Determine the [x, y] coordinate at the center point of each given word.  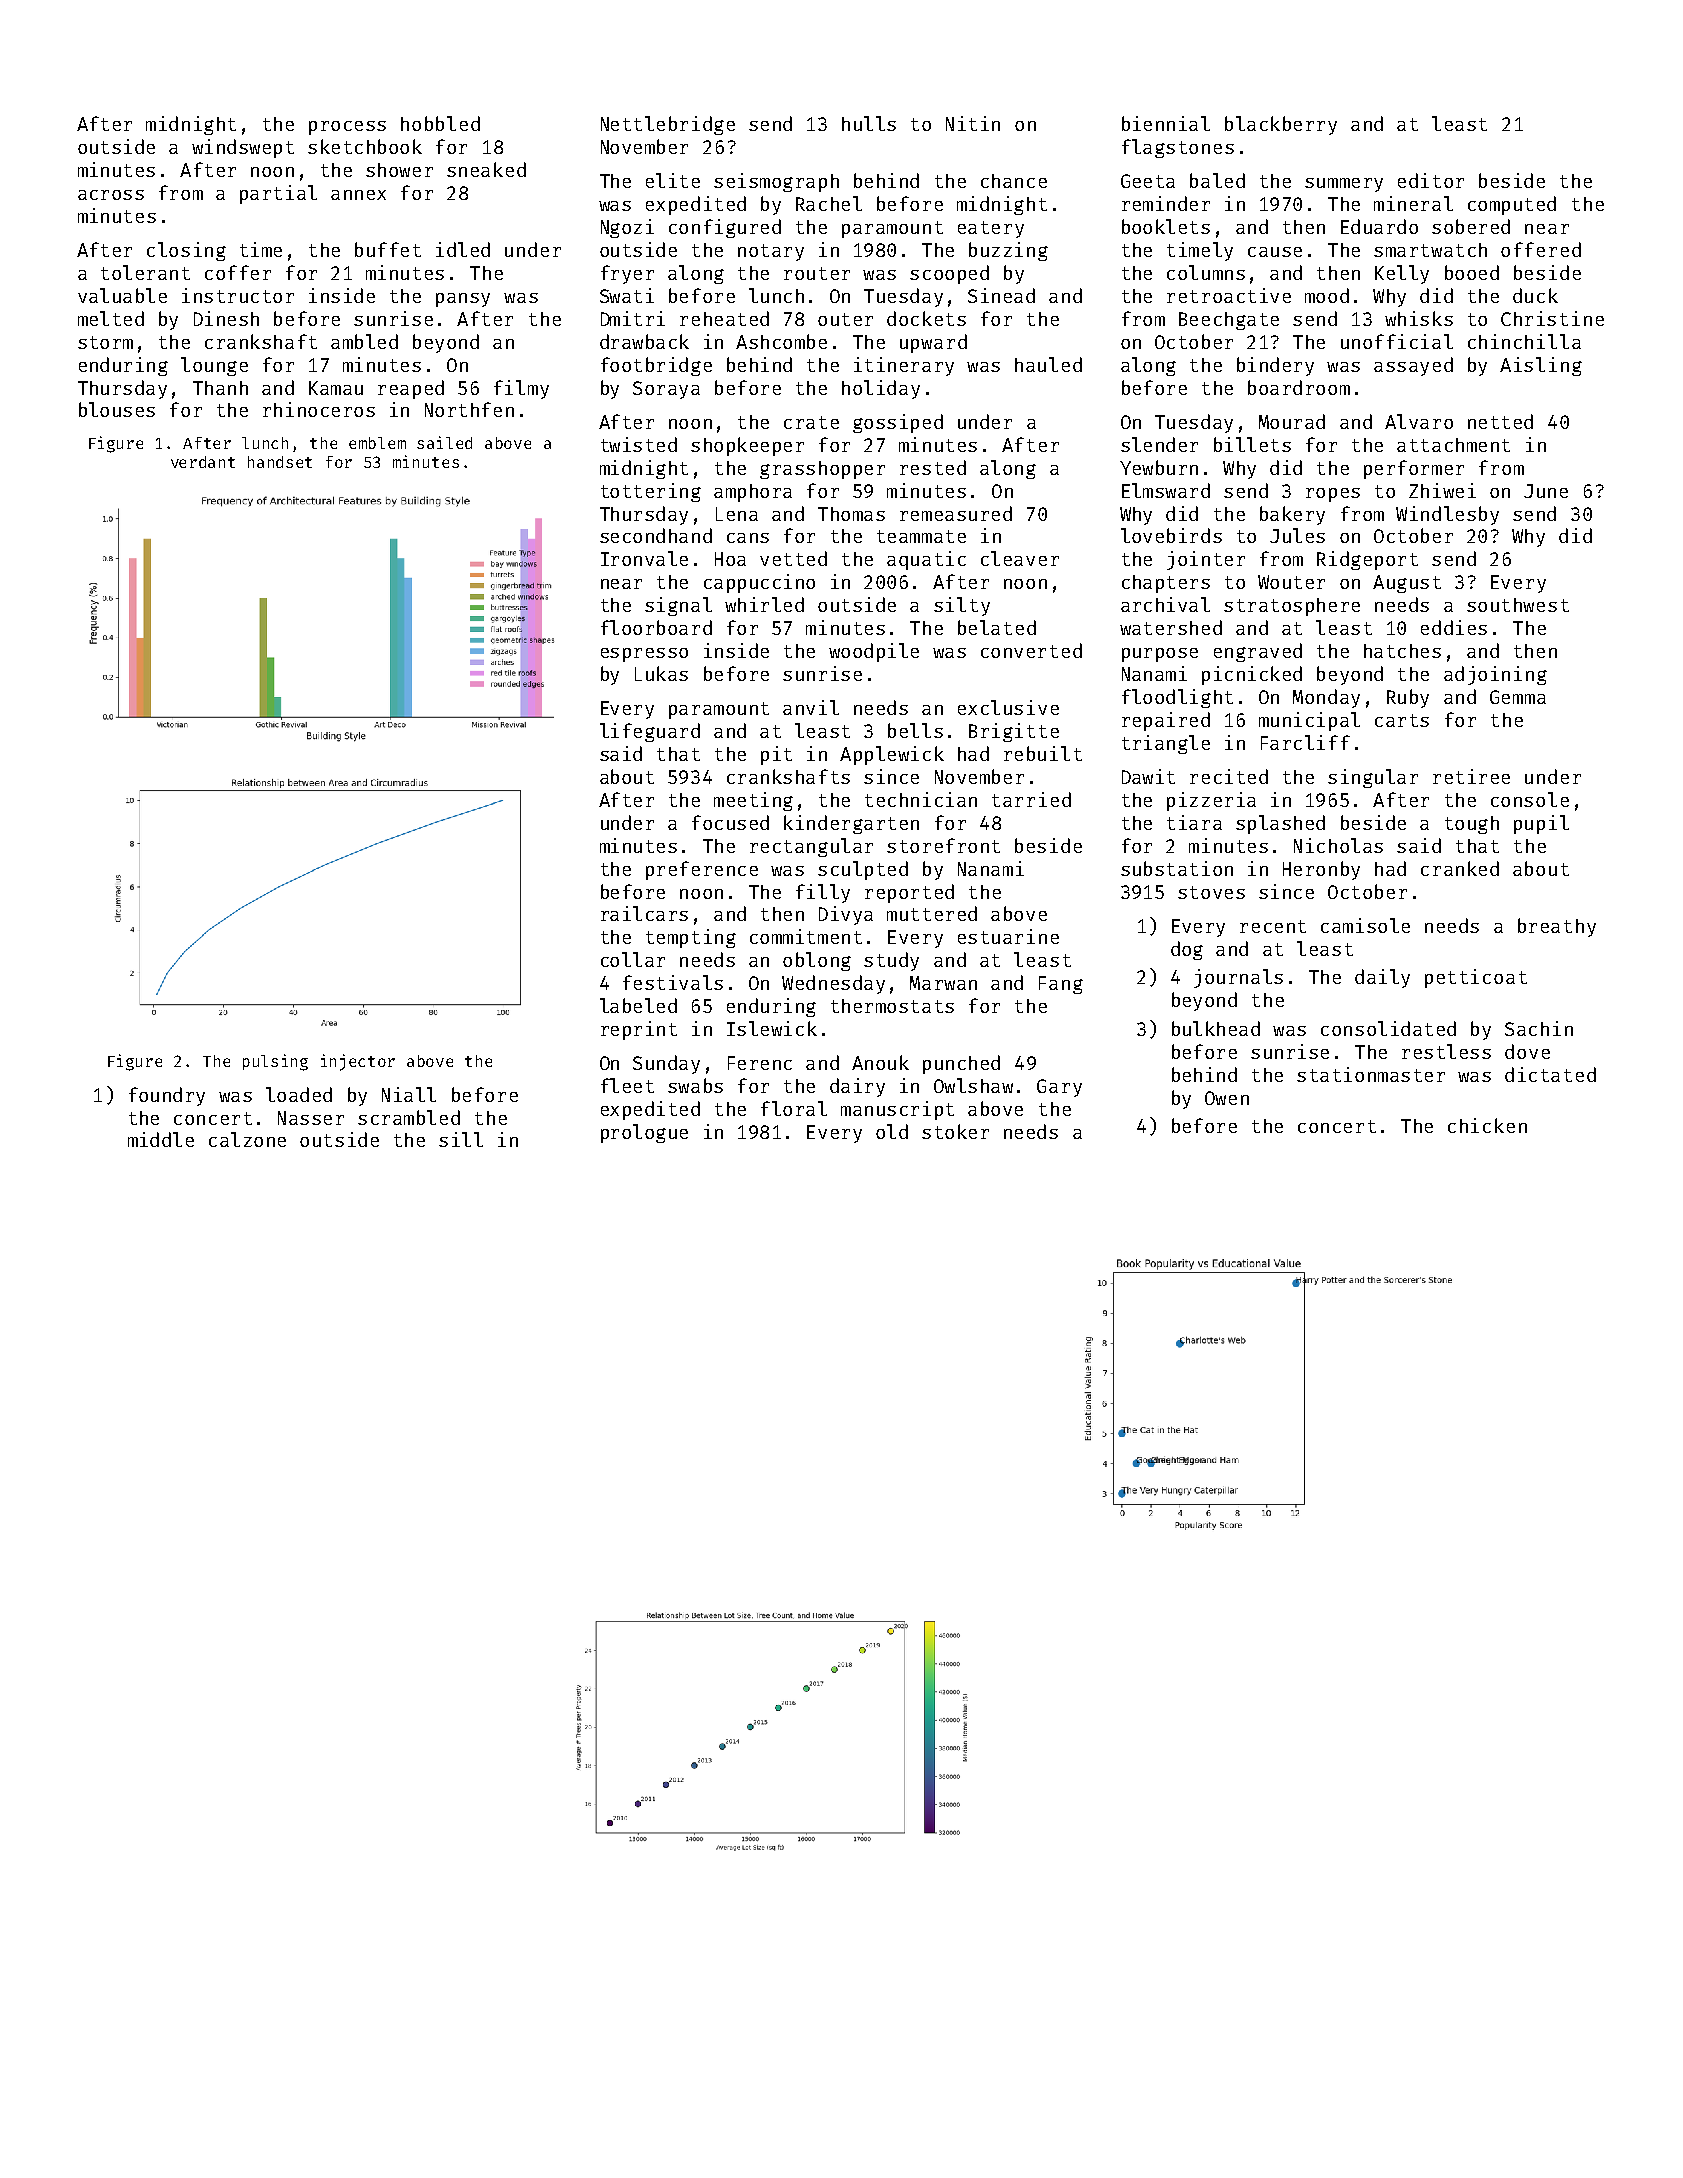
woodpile [874, 652]
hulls [869, 123]
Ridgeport [1367, 560]
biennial [1166, 123]
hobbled [440, 123]
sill [461, 1139]
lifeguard [650, 732]
